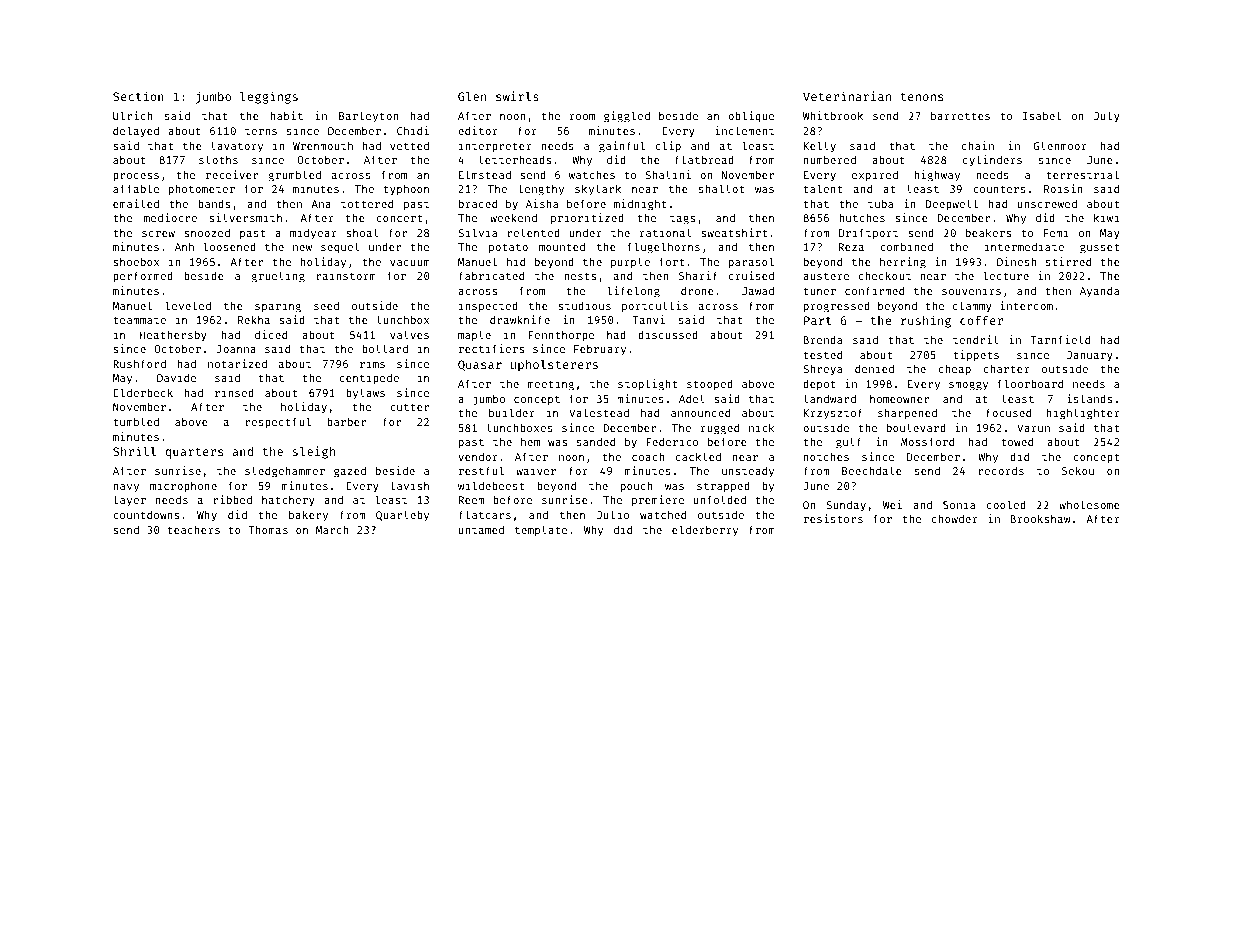  Describe the element at coordinates (649, 319) in the image. I see `Tanvi` at that location.
